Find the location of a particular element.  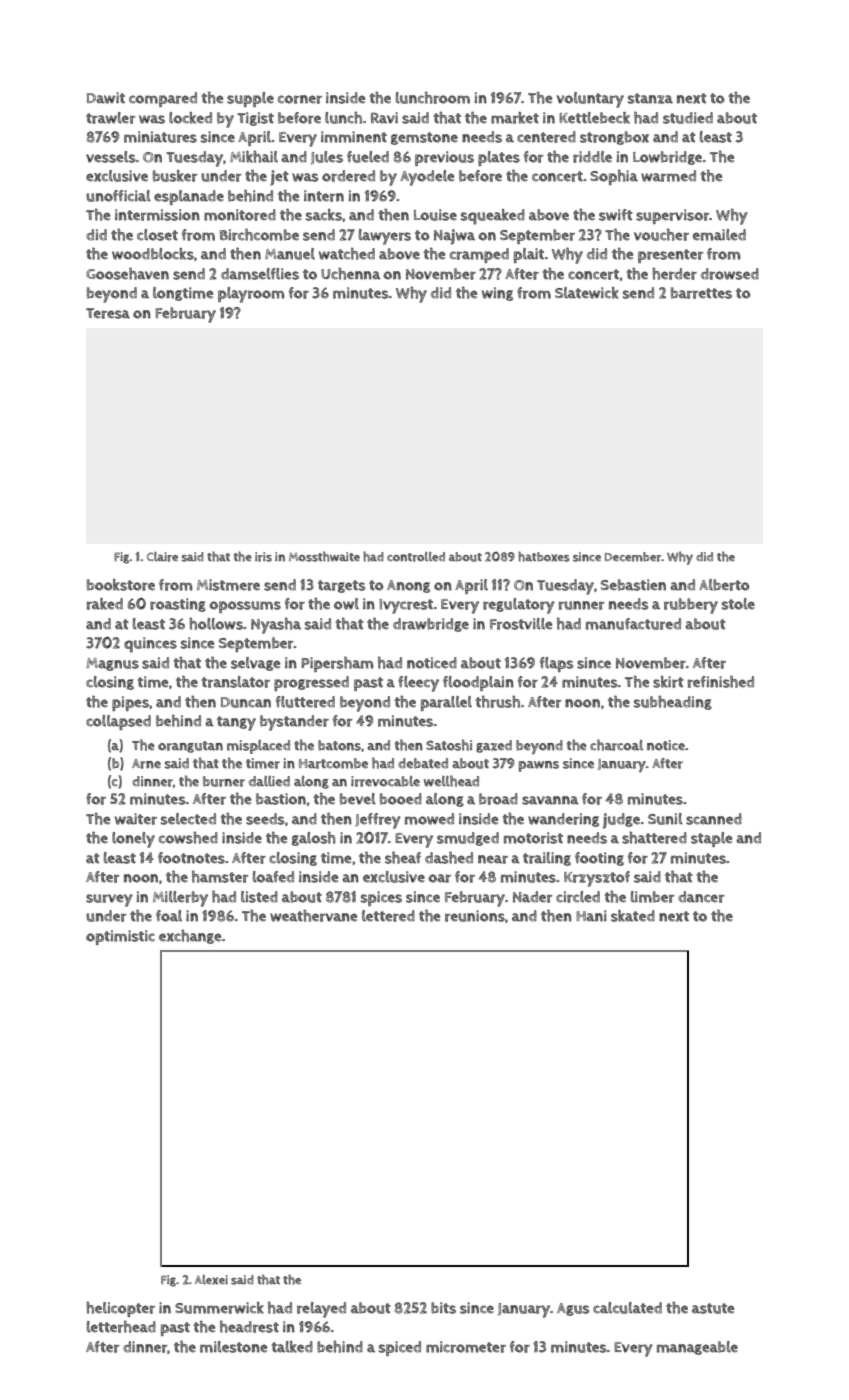

swift is located at coordinates (616, 215).
